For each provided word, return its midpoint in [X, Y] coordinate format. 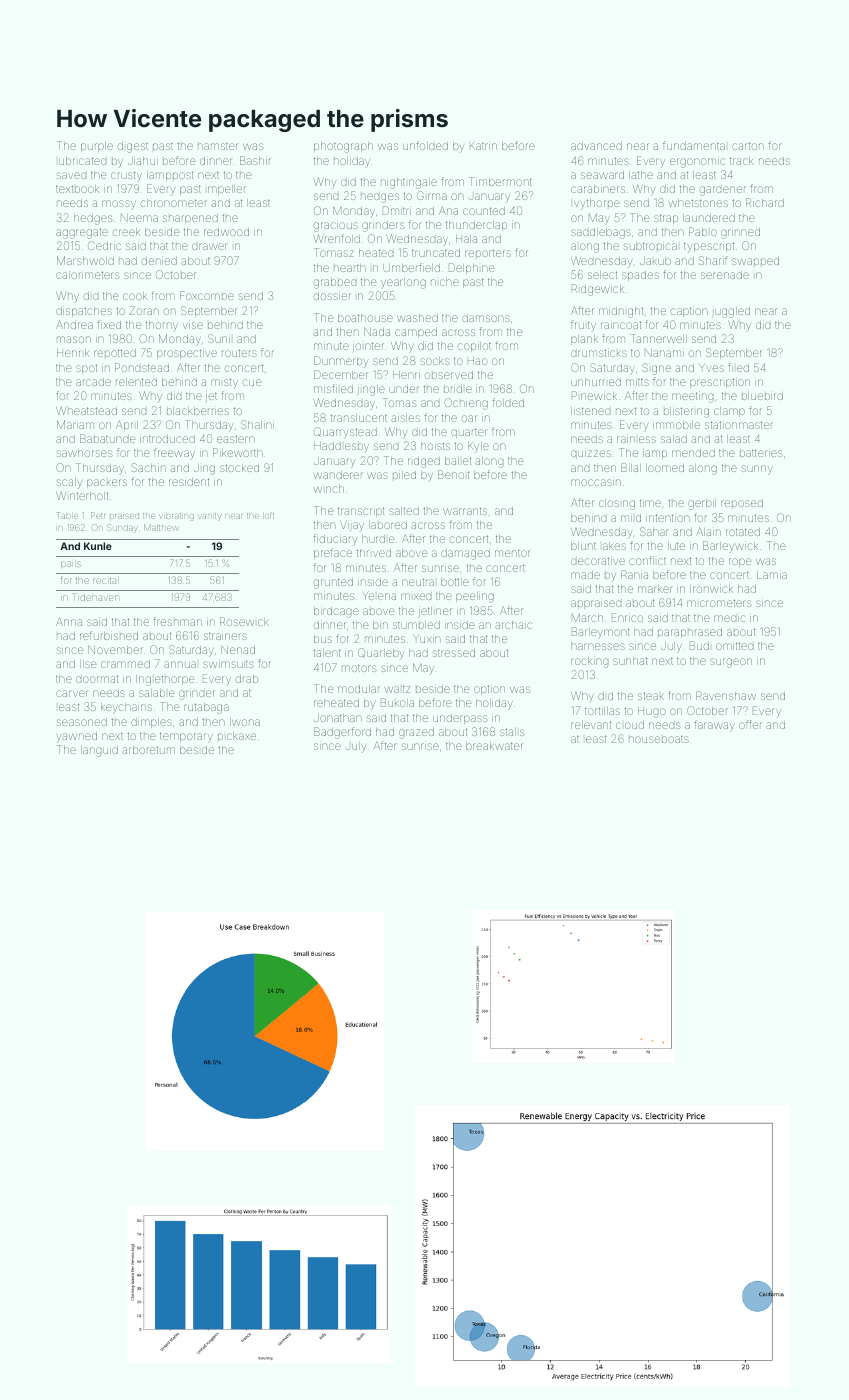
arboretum [148, 750]
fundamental [694, 145]
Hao [478, 361]
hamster [217, 146]
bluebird [762, 396]
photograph [343, 147]
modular [359, 689]
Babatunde [107, 438]
